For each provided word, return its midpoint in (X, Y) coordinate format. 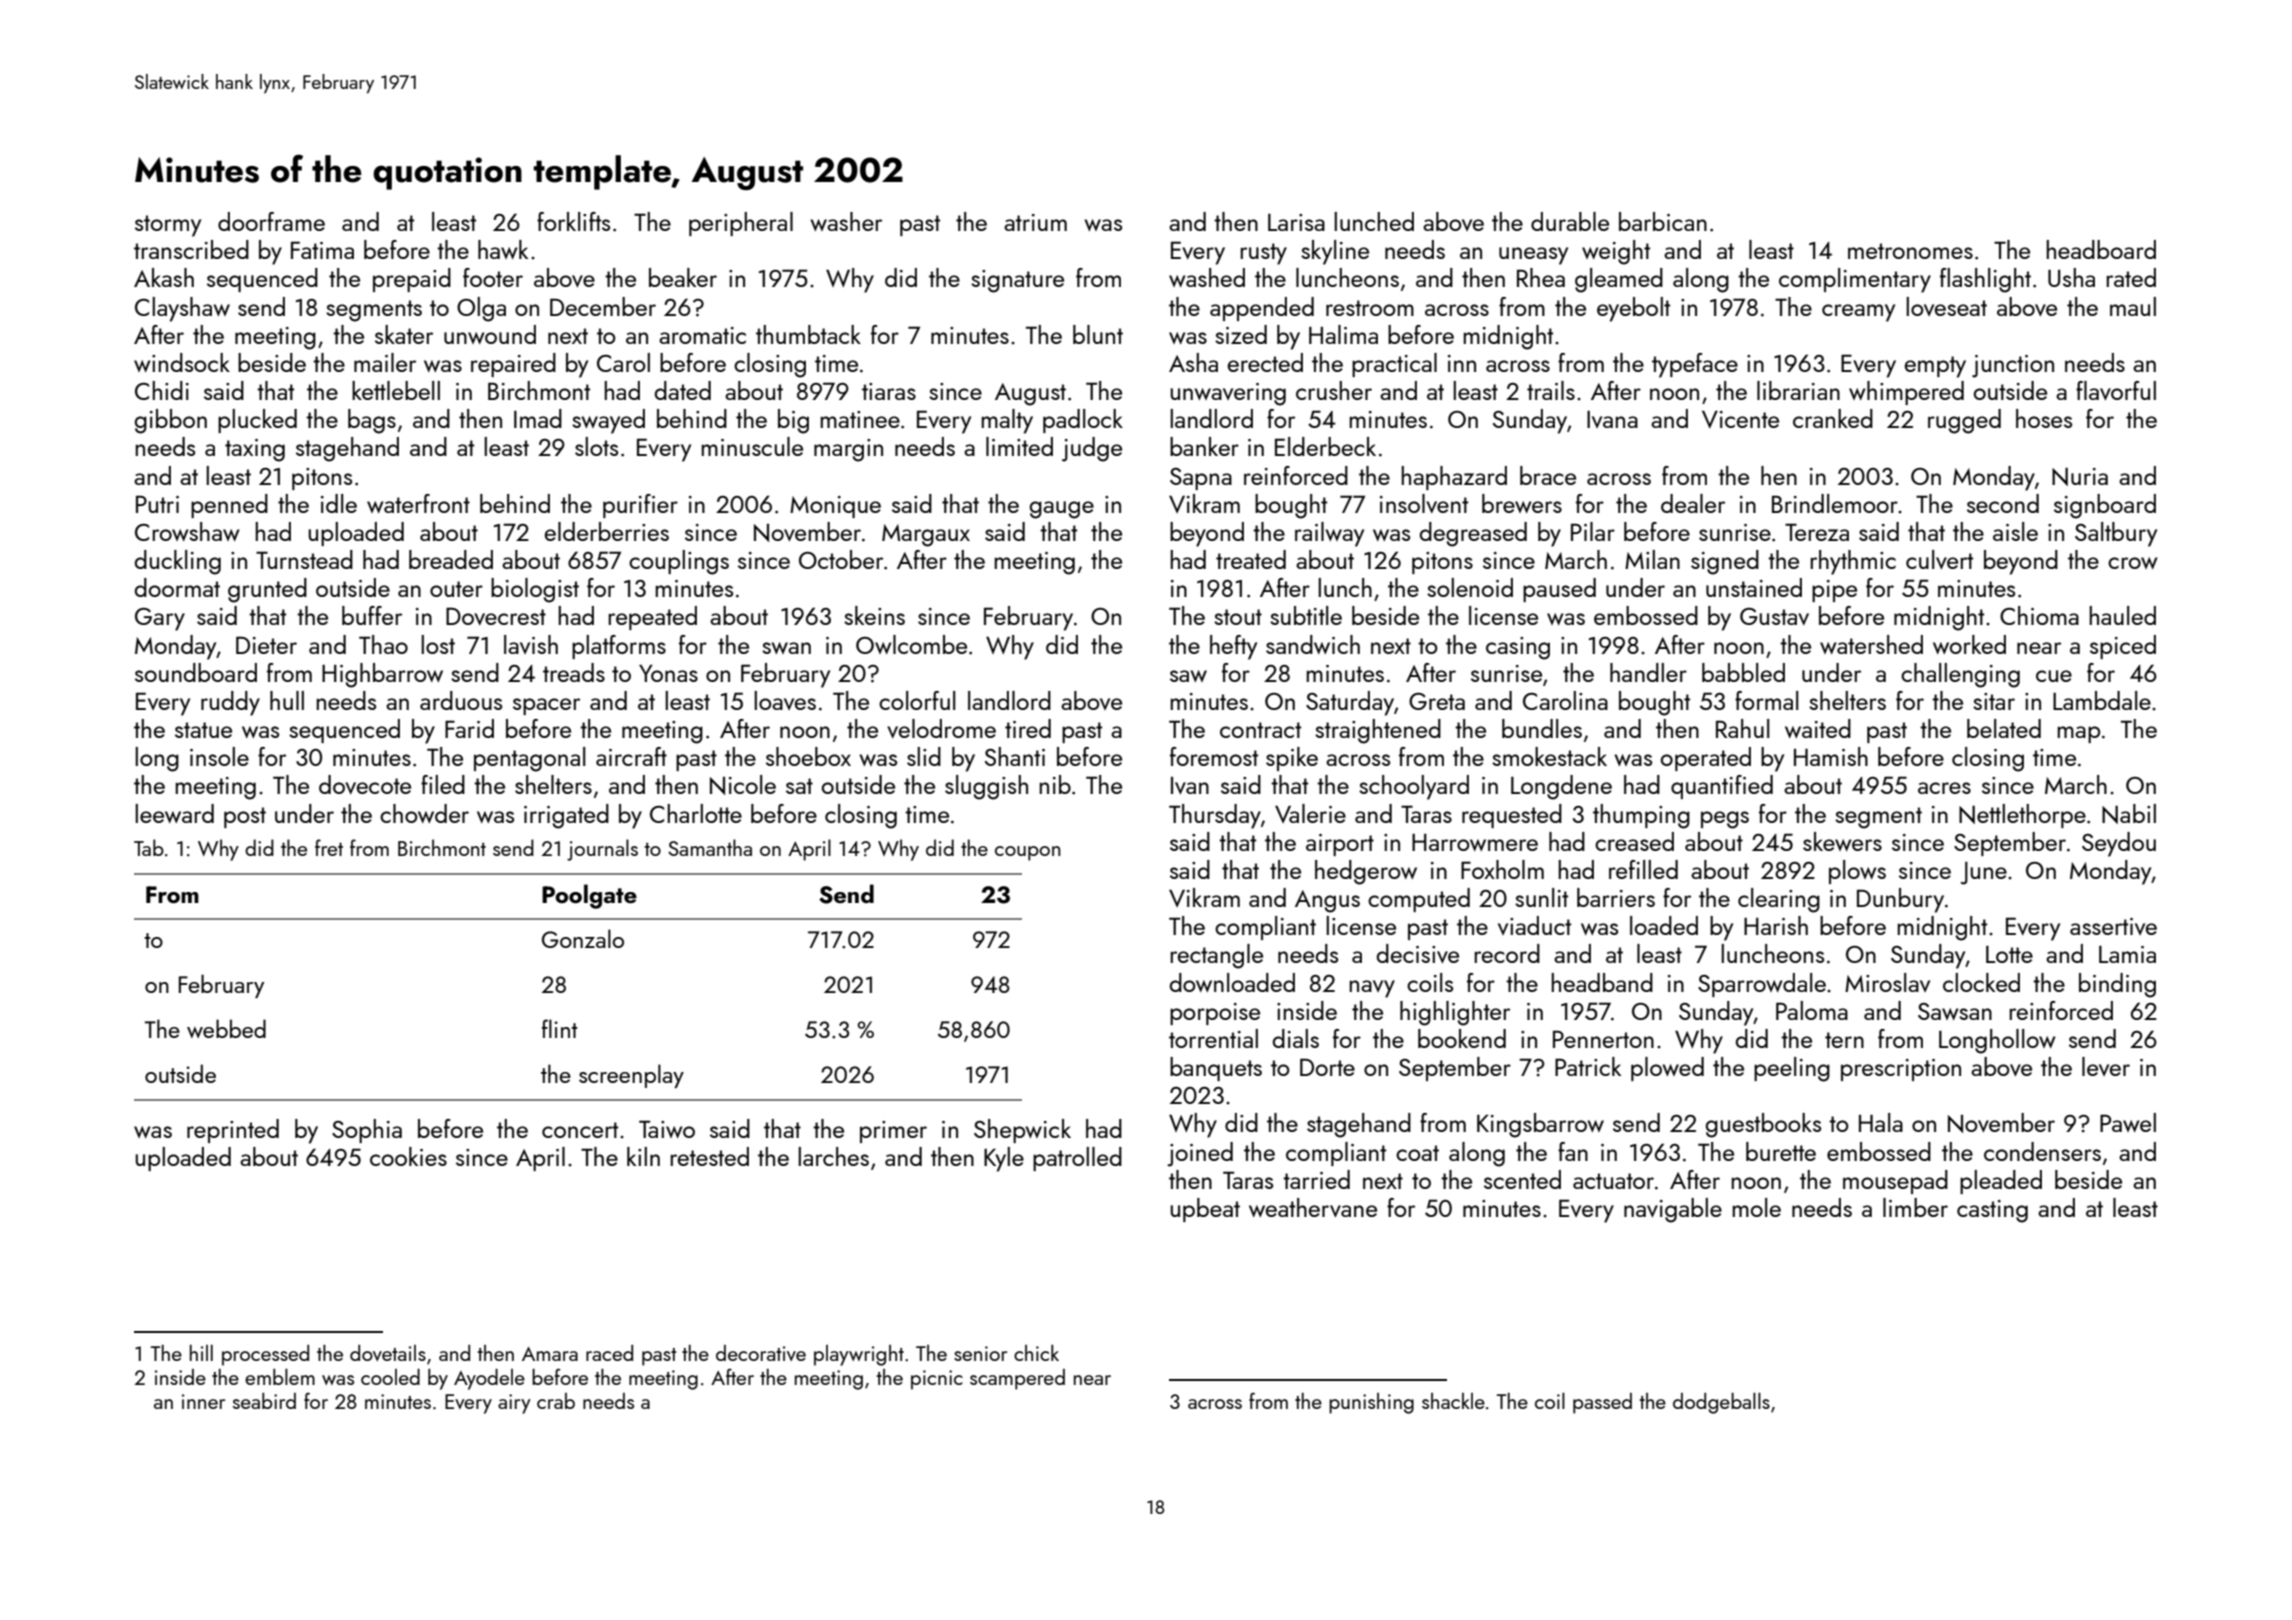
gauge (1062, 510)
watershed (1871, 644)
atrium (1035, 222)
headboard (2101, 249)
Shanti (1015, 756)
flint (560, 1028)
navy (1372, 989)
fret (329, 847)
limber (1915, 1207)
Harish (1776, 925)
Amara (550, 1354)
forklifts (573, 221)
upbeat (1205, 1210)
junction (2013, 366)
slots (596, 446)
